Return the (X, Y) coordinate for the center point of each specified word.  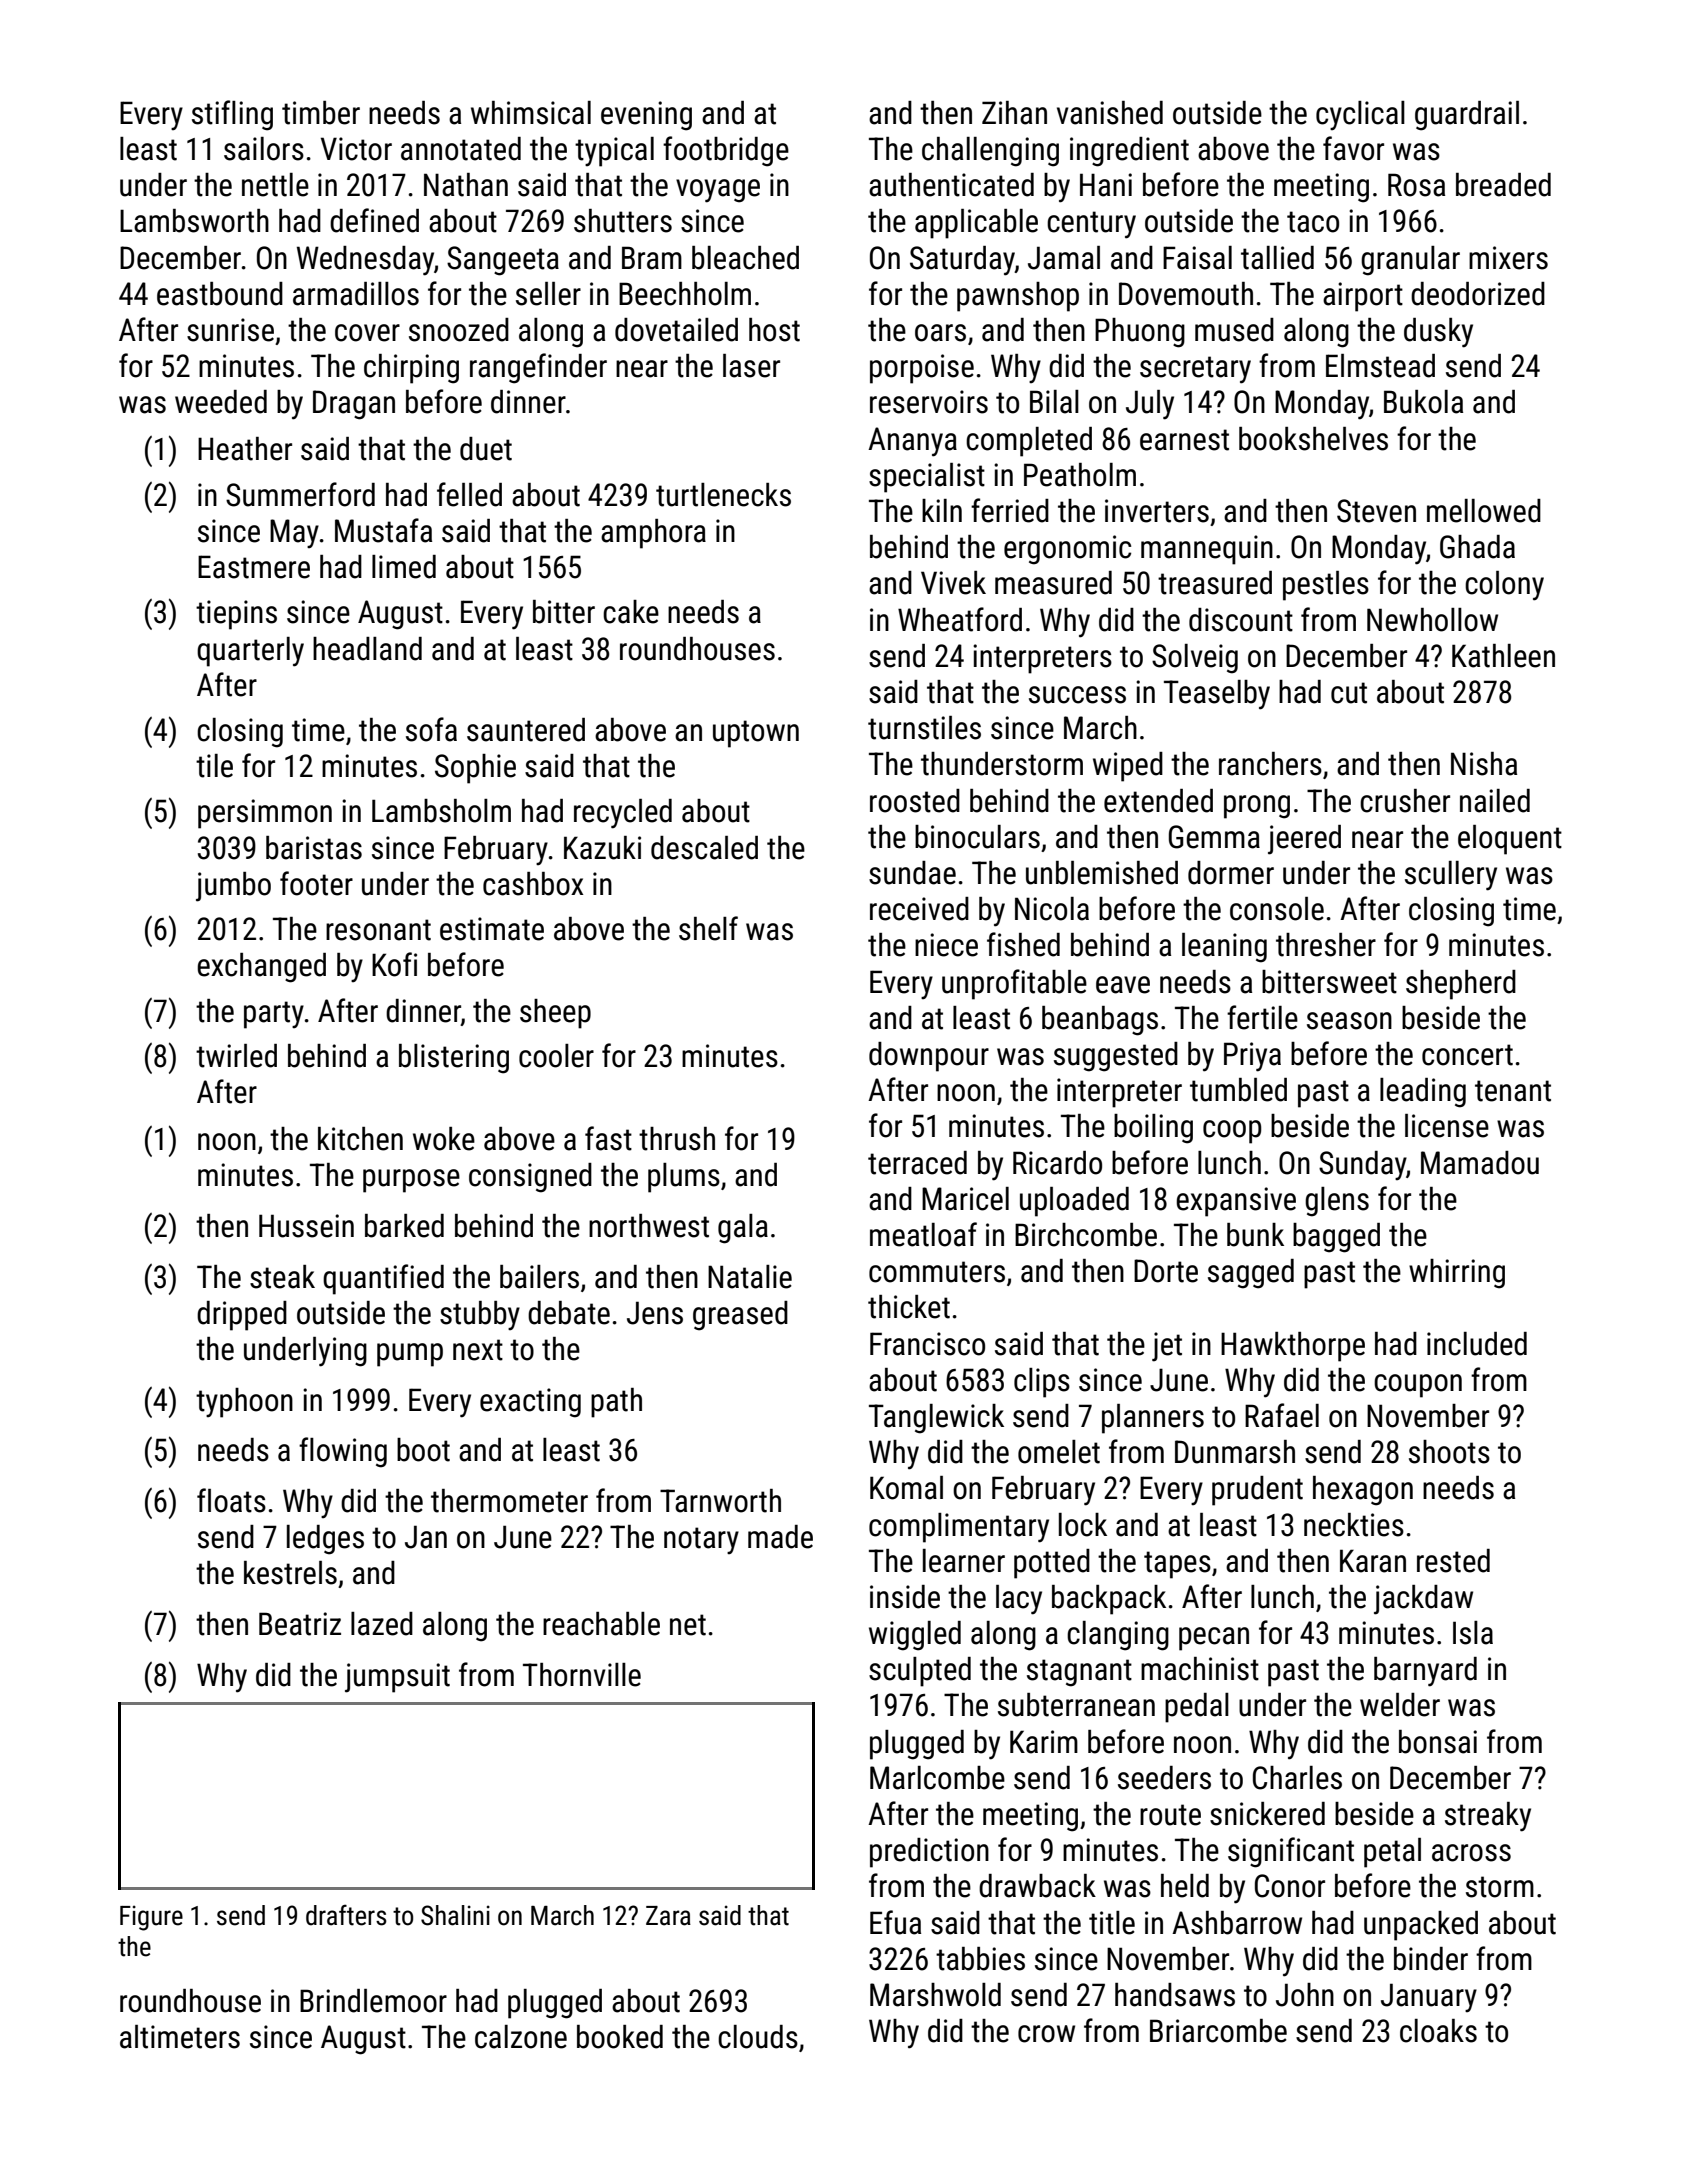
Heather (245, 449)
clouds (758, 2037)
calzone (521, 2037)
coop (1232, 1132)
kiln (942, 510)
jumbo (233, 887)
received (919, 909)
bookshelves (1313, 439)
